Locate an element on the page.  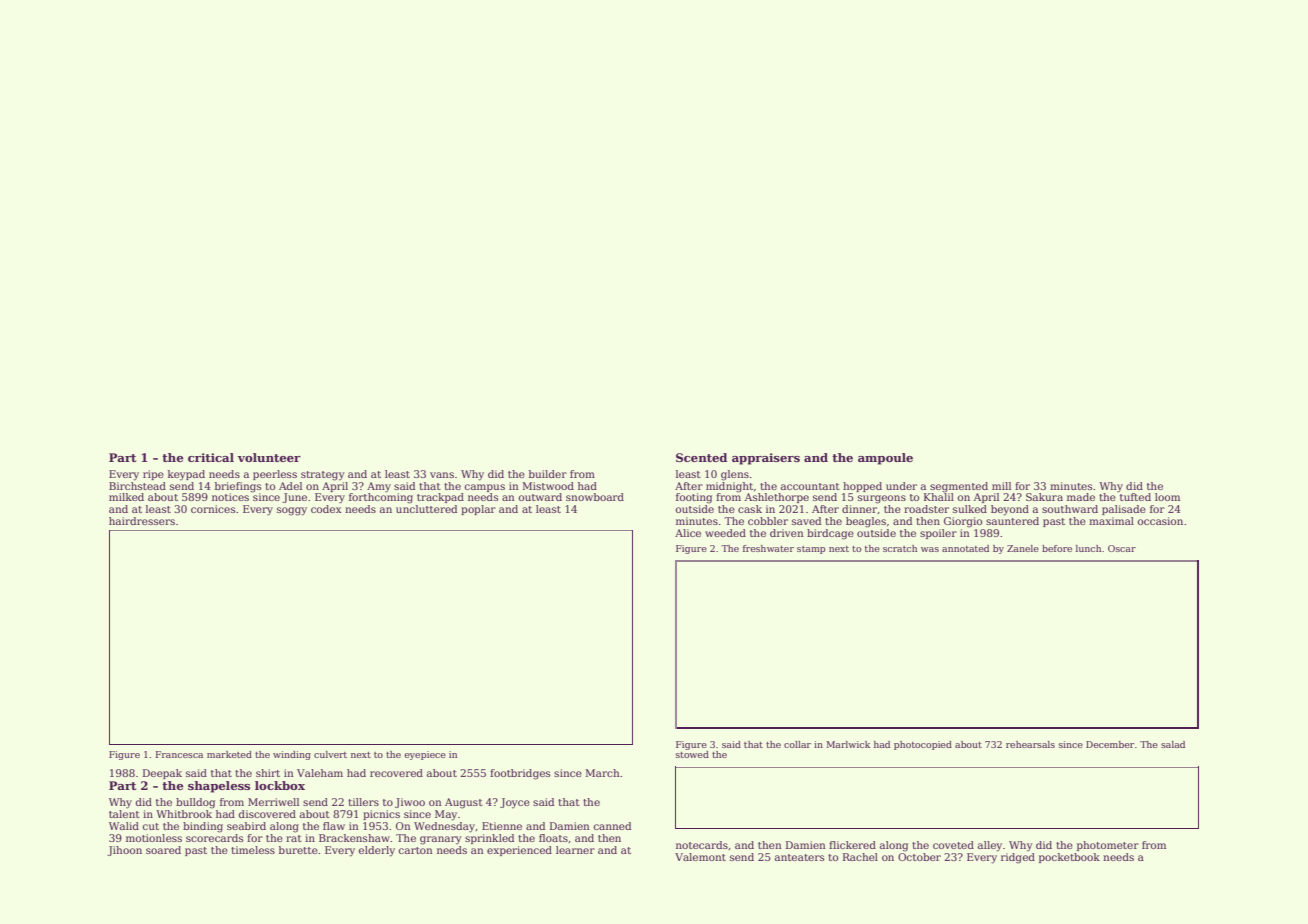
palisade is located at coordinates (1124, 510).
